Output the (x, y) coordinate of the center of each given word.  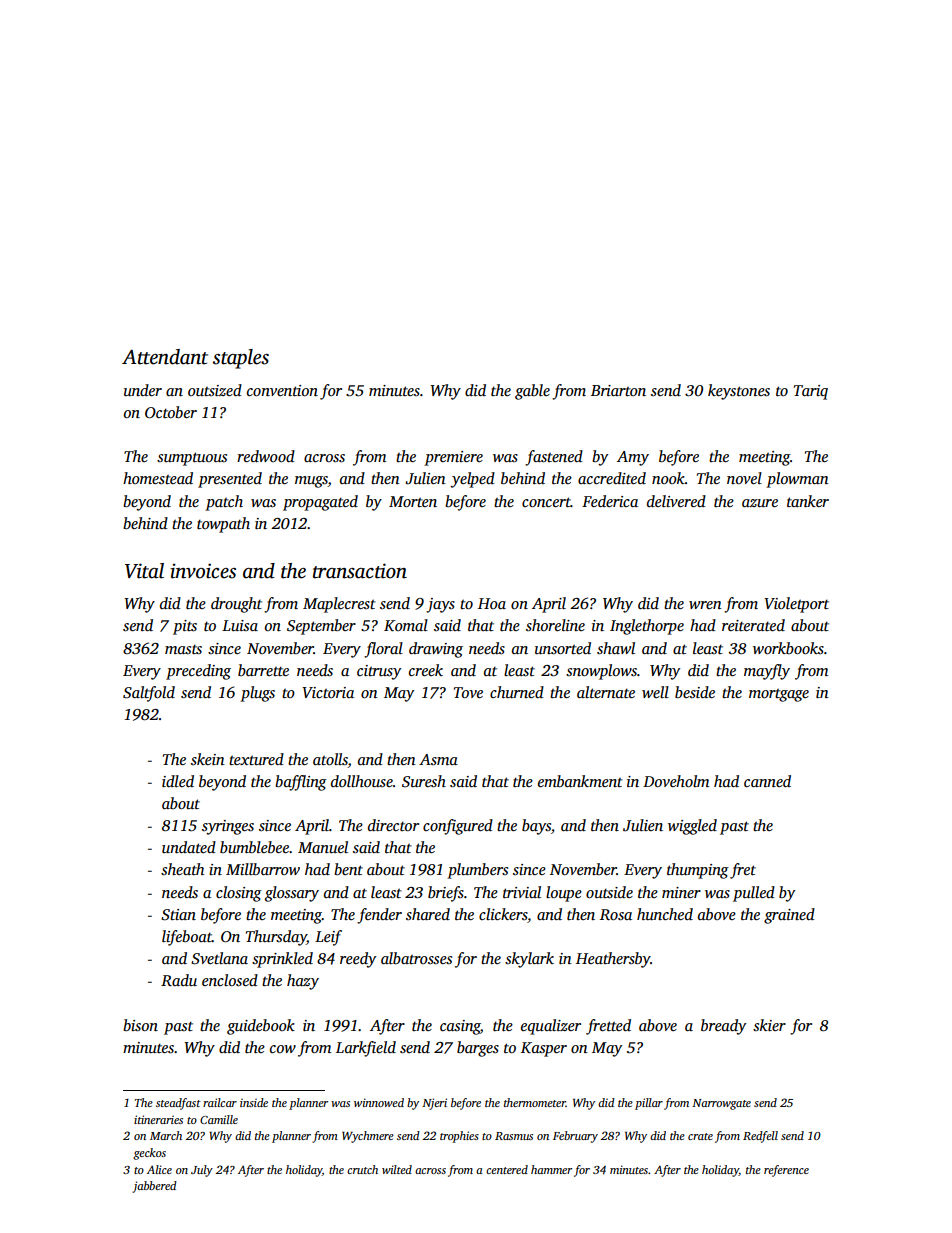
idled (178, 781)
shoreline (555, 625)
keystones (739, 392)
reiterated (753, 625)
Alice (159, 1169)
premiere (453, 458)
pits (185, 627)
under (143, 390)
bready (723, 1027)
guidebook (261, 1027)
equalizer (551, 1027)
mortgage (779, 695)
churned (517, 692)
